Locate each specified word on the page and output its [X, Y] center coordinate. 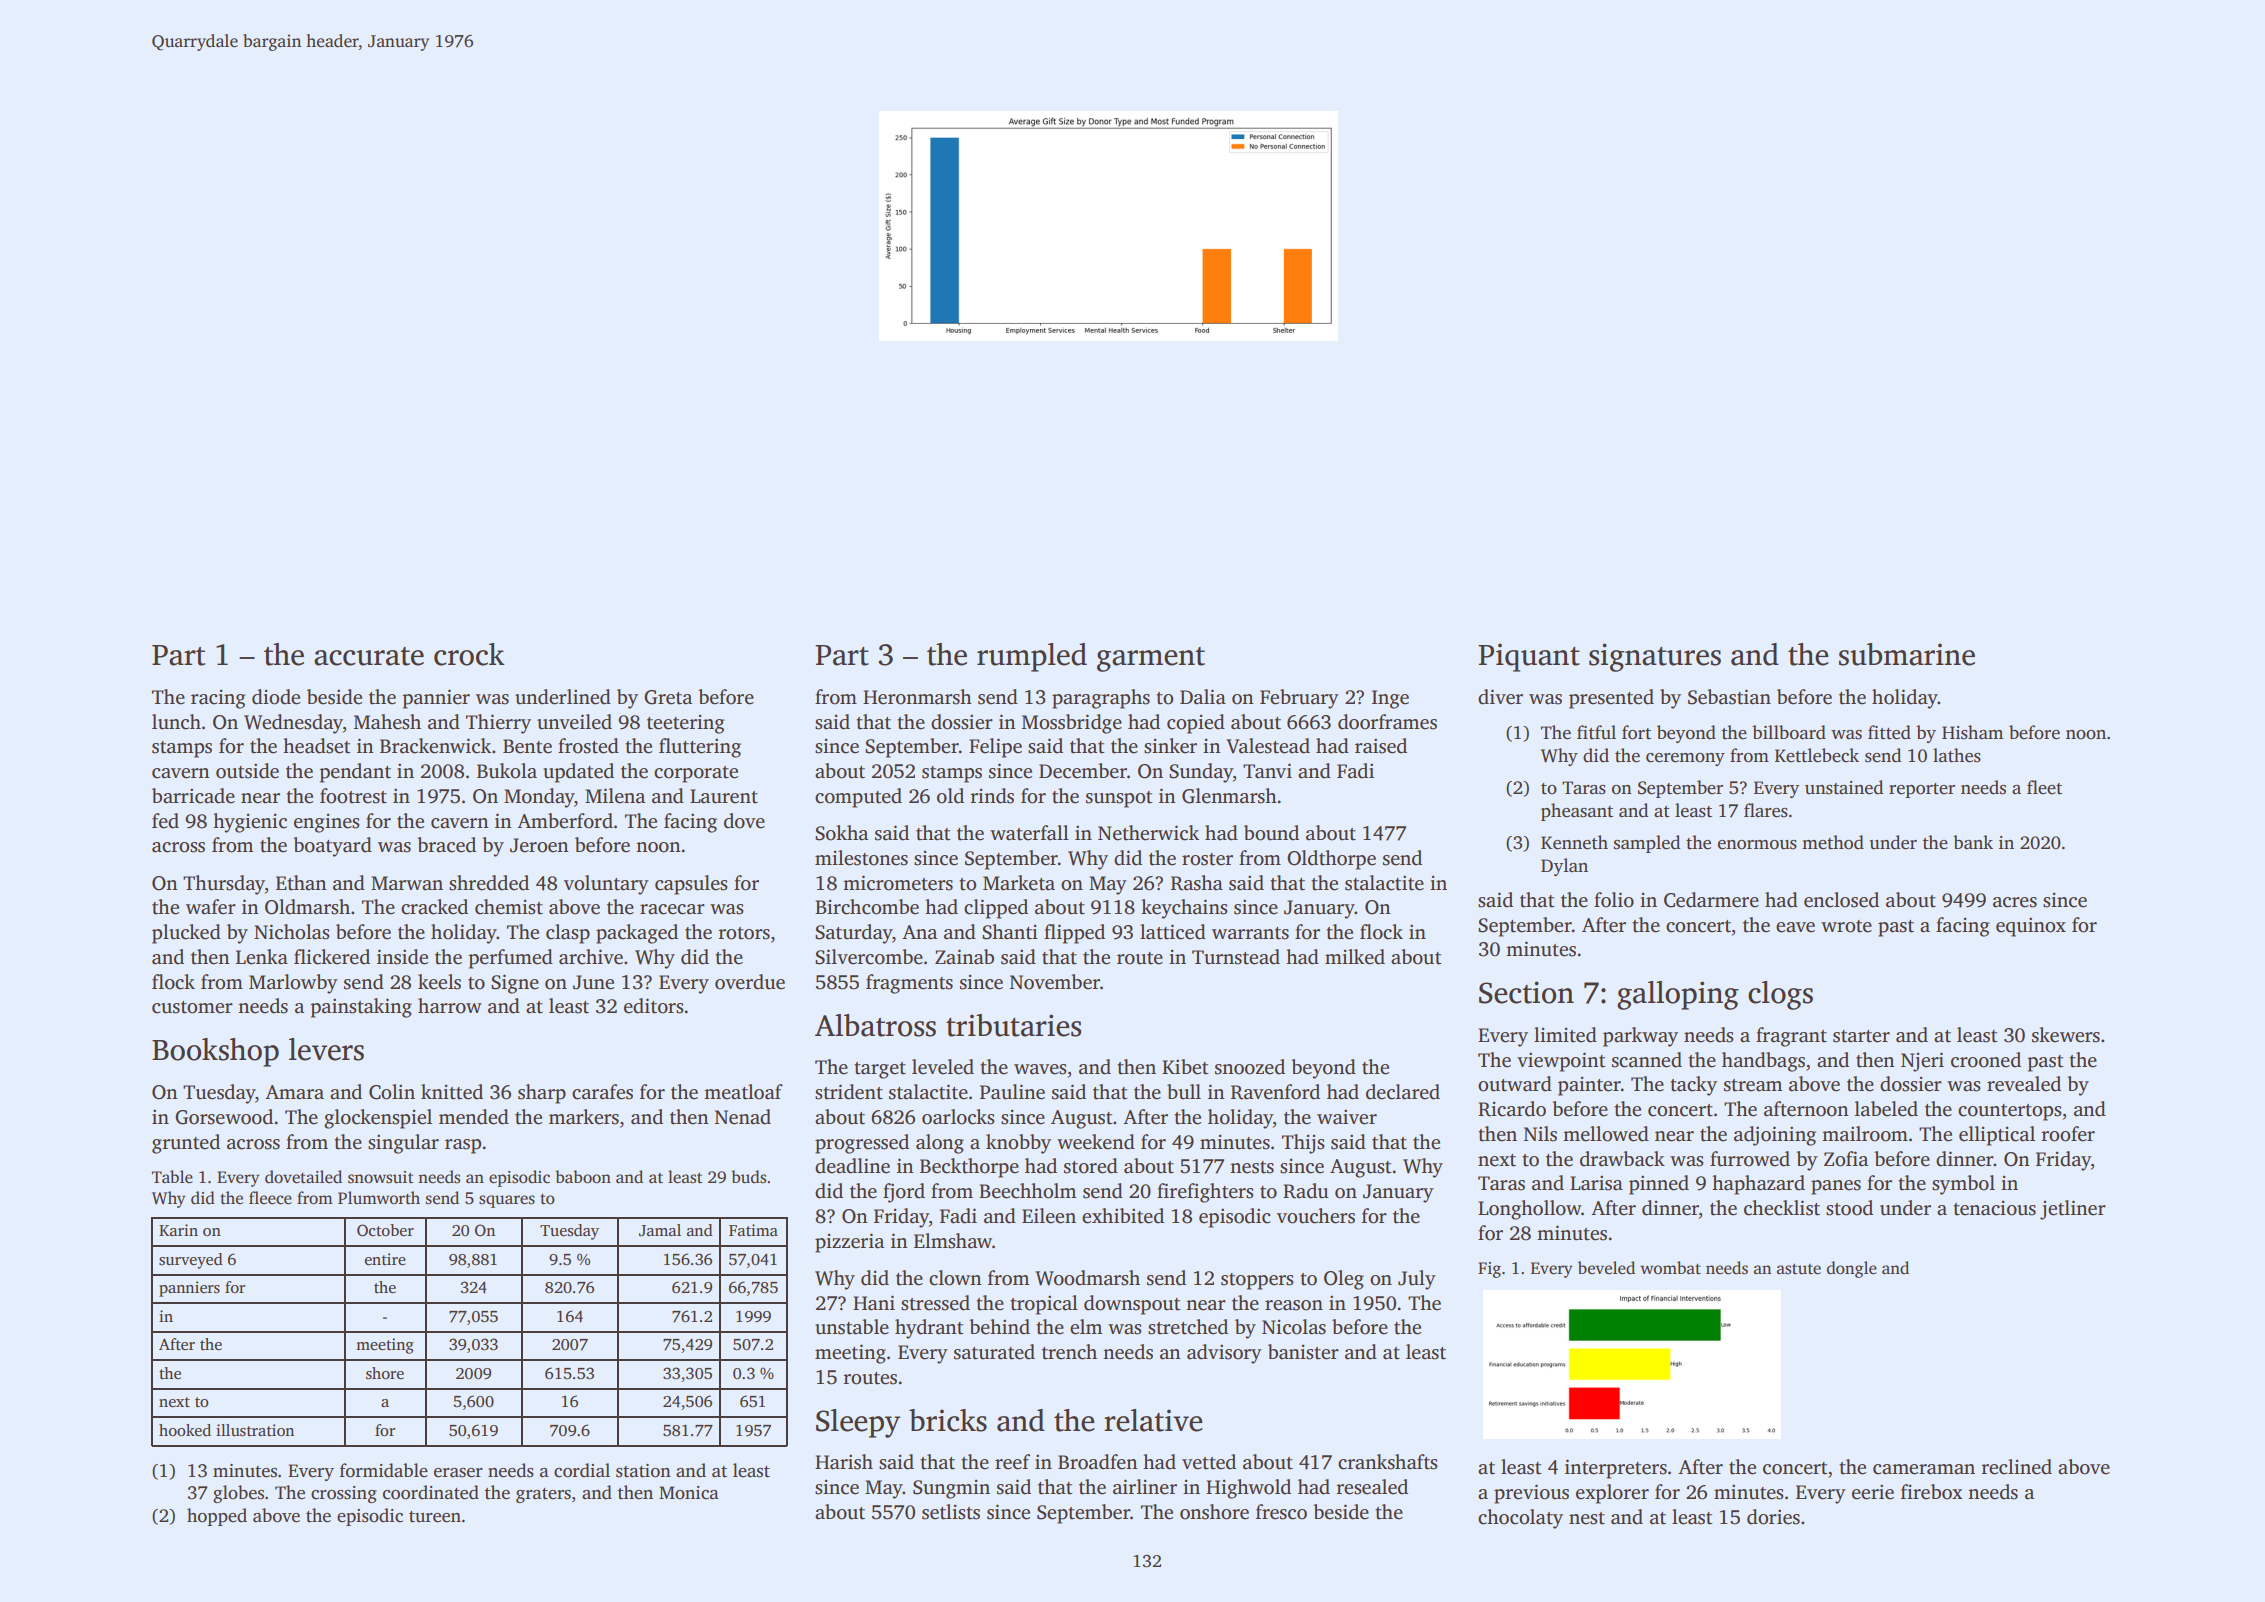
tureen [435, 1517]
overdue [750, 982]
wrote [1846, 926]
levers [326, 1049]
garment [1151, 659]
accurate [369, 656]
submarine [1907, 654]
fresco [1281, 1512]
